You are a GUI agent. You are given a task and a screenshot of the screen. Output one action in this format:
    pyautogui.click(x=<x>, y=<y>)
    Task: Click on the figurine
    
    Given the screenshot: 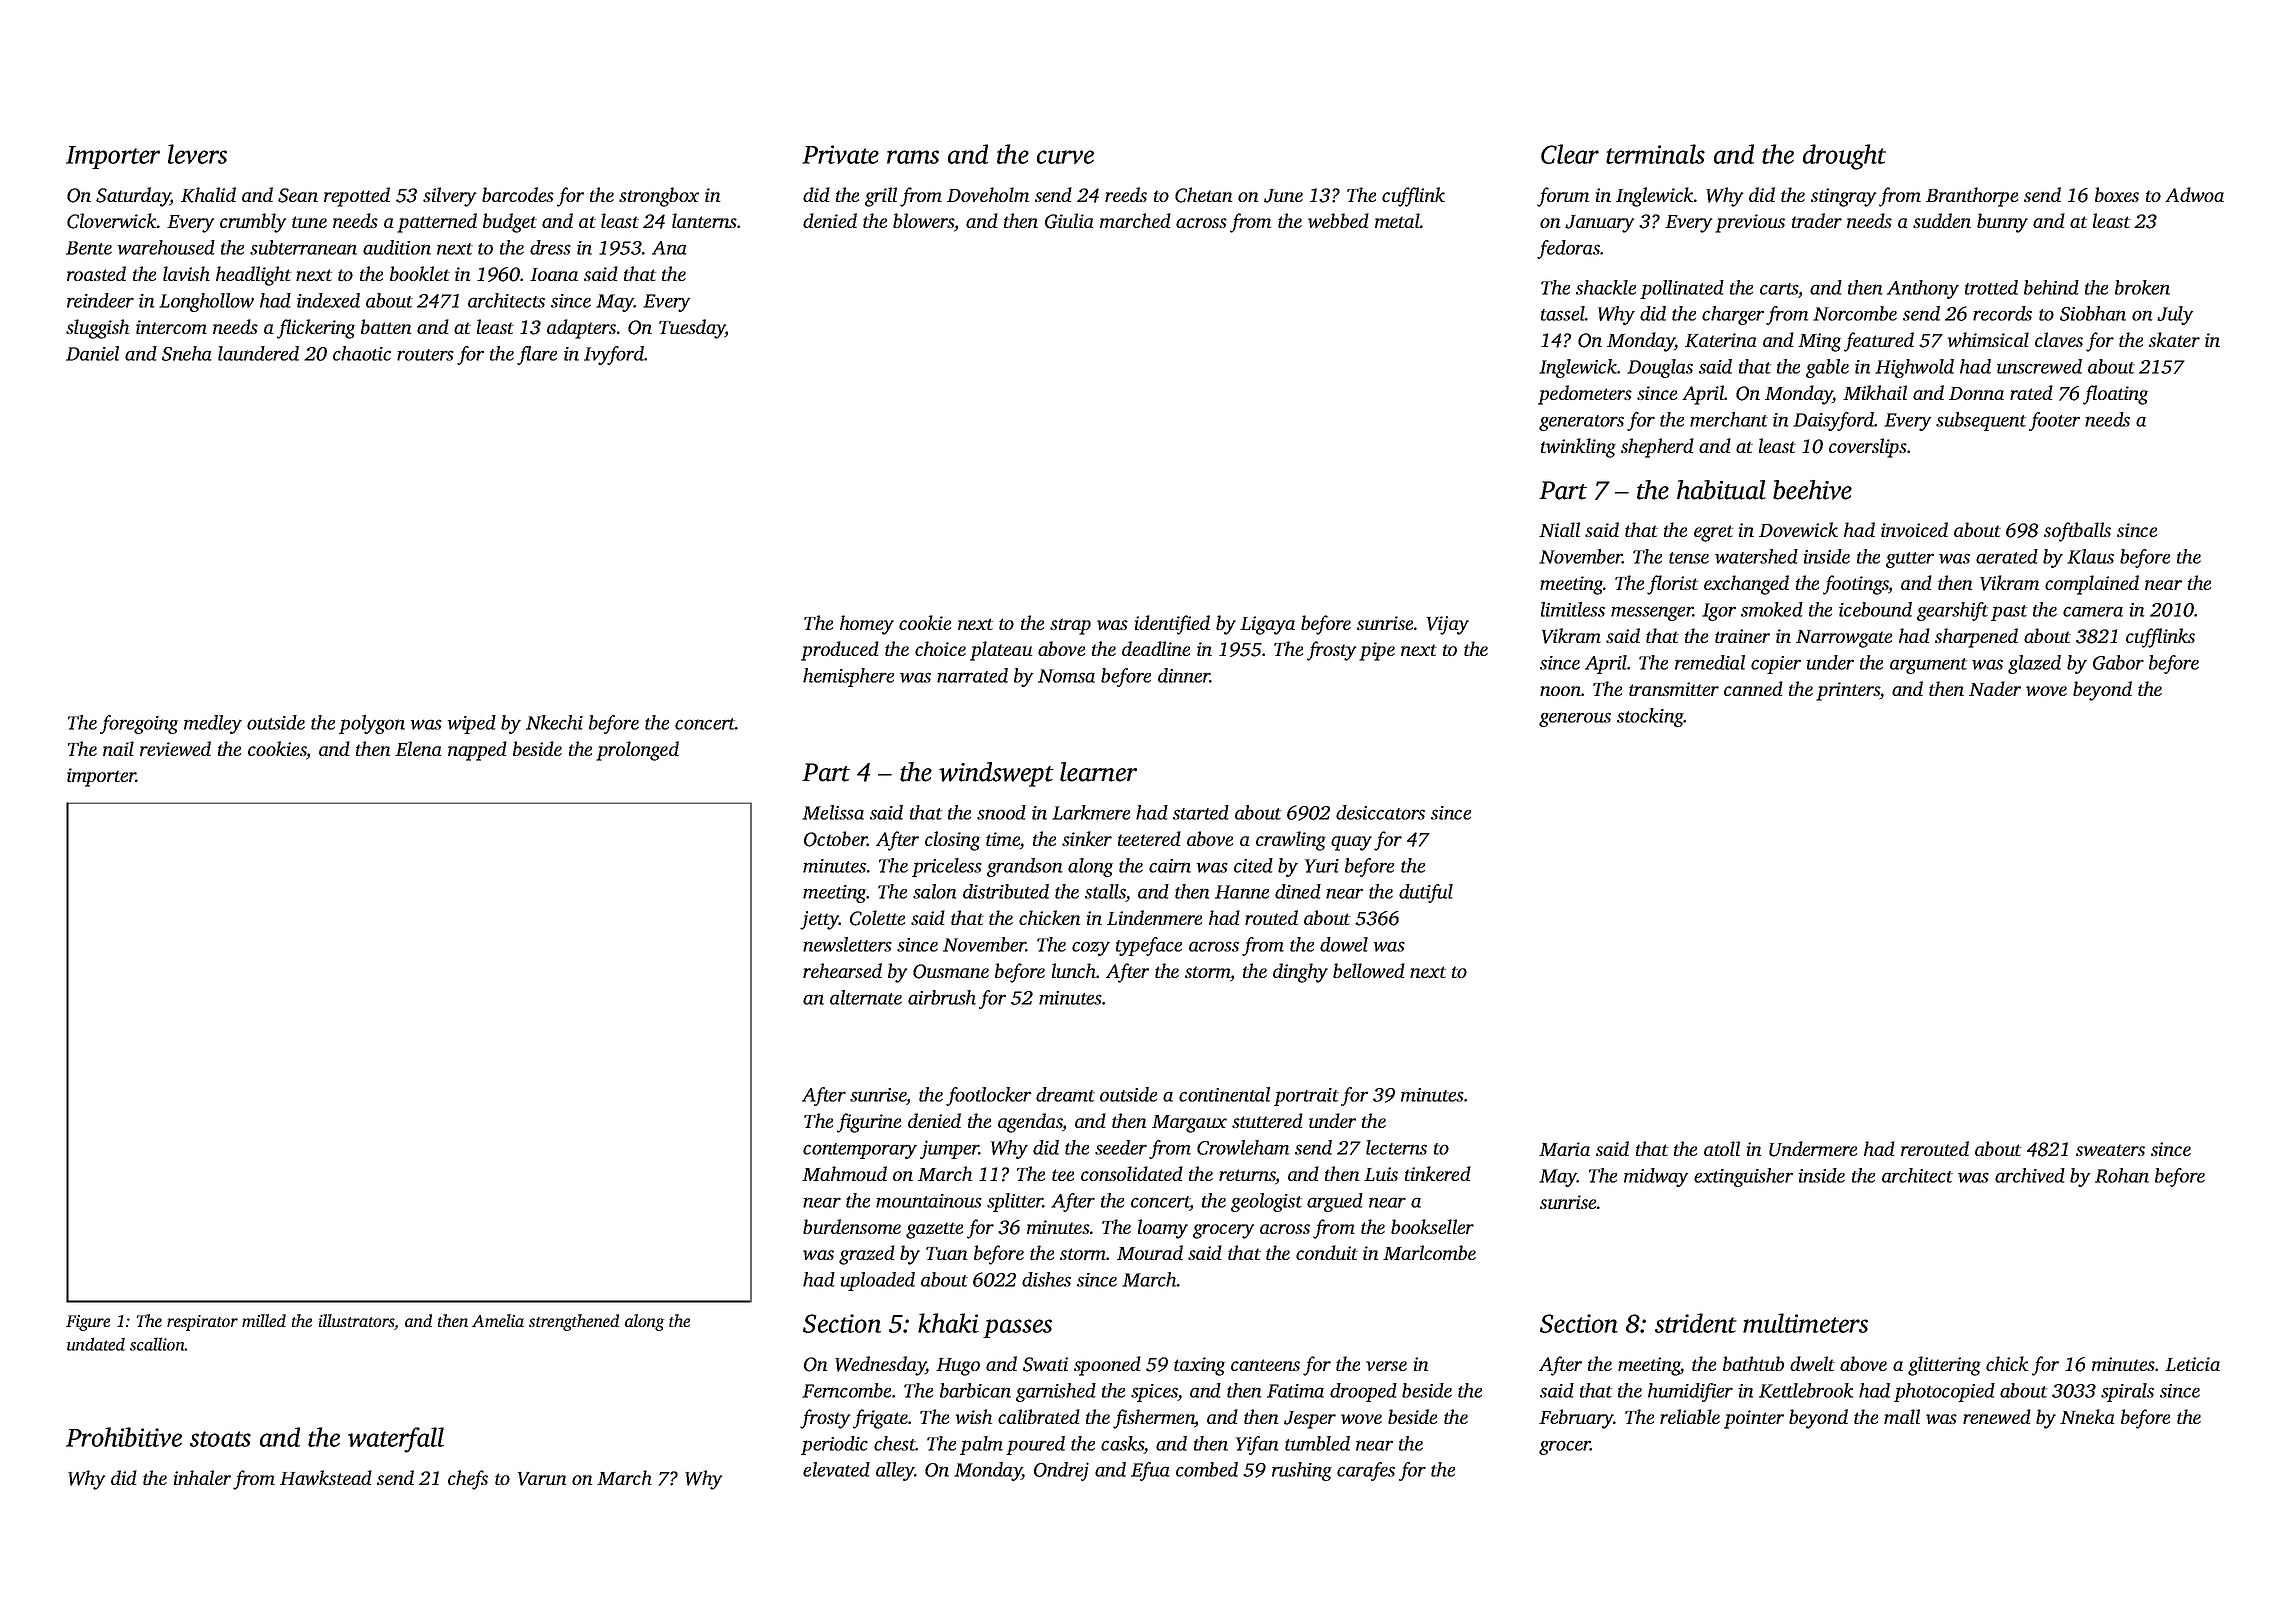 What is the action you would take?
    pyautogui.click(x=869, y=1123)
